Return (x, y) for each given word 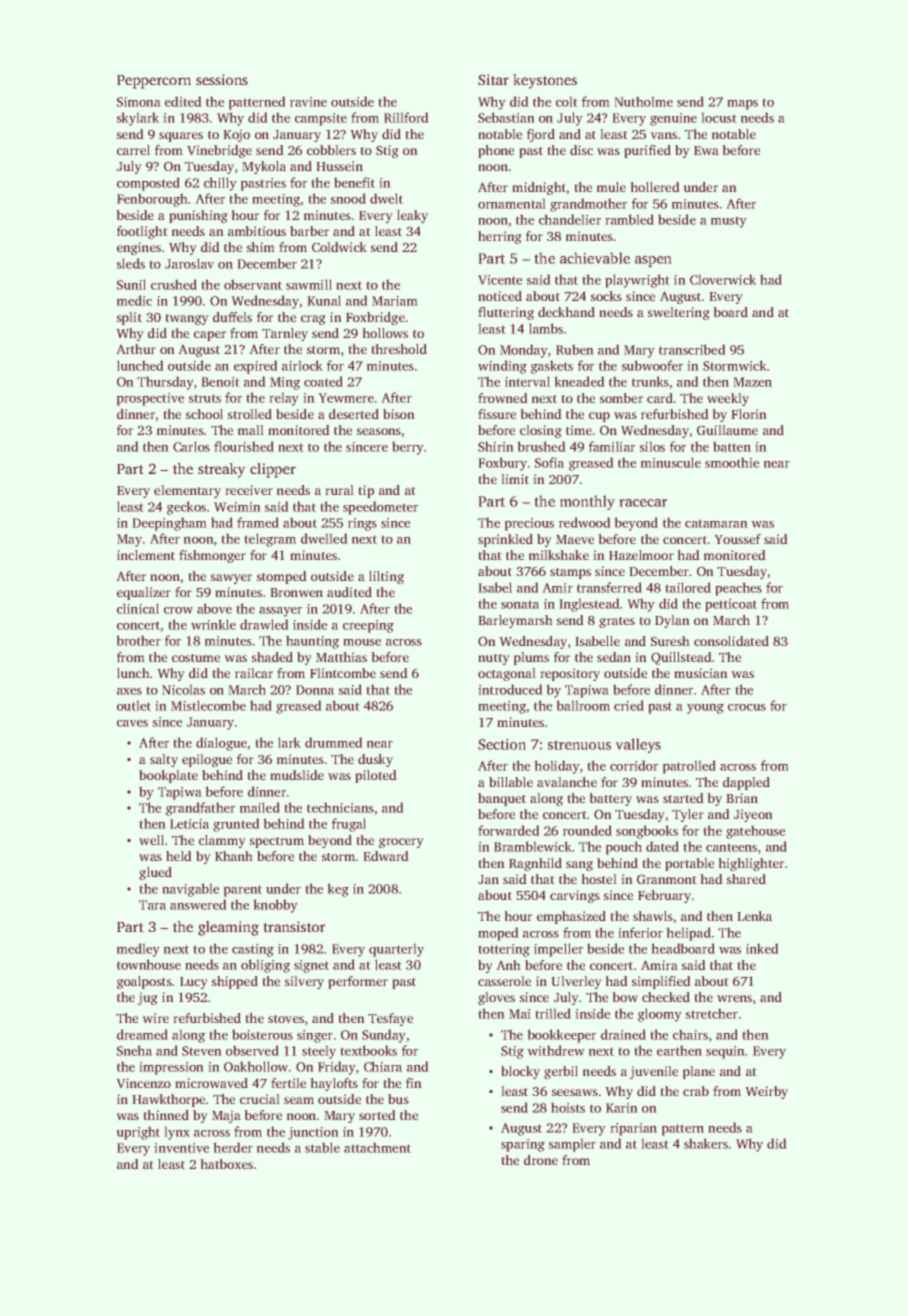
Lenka (754, 916)
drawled (264, 624)
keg (338, 890)
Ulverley (576, 982)
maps (742, 105)
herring (500, 237)
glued (155, 873)
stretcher (712, 1013)
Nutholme (643, 101)
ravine (308, 102)
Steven (202, 1051)
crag (313, 320)
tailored (688, 587)
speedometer (380, 508)
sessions (222, 79)
